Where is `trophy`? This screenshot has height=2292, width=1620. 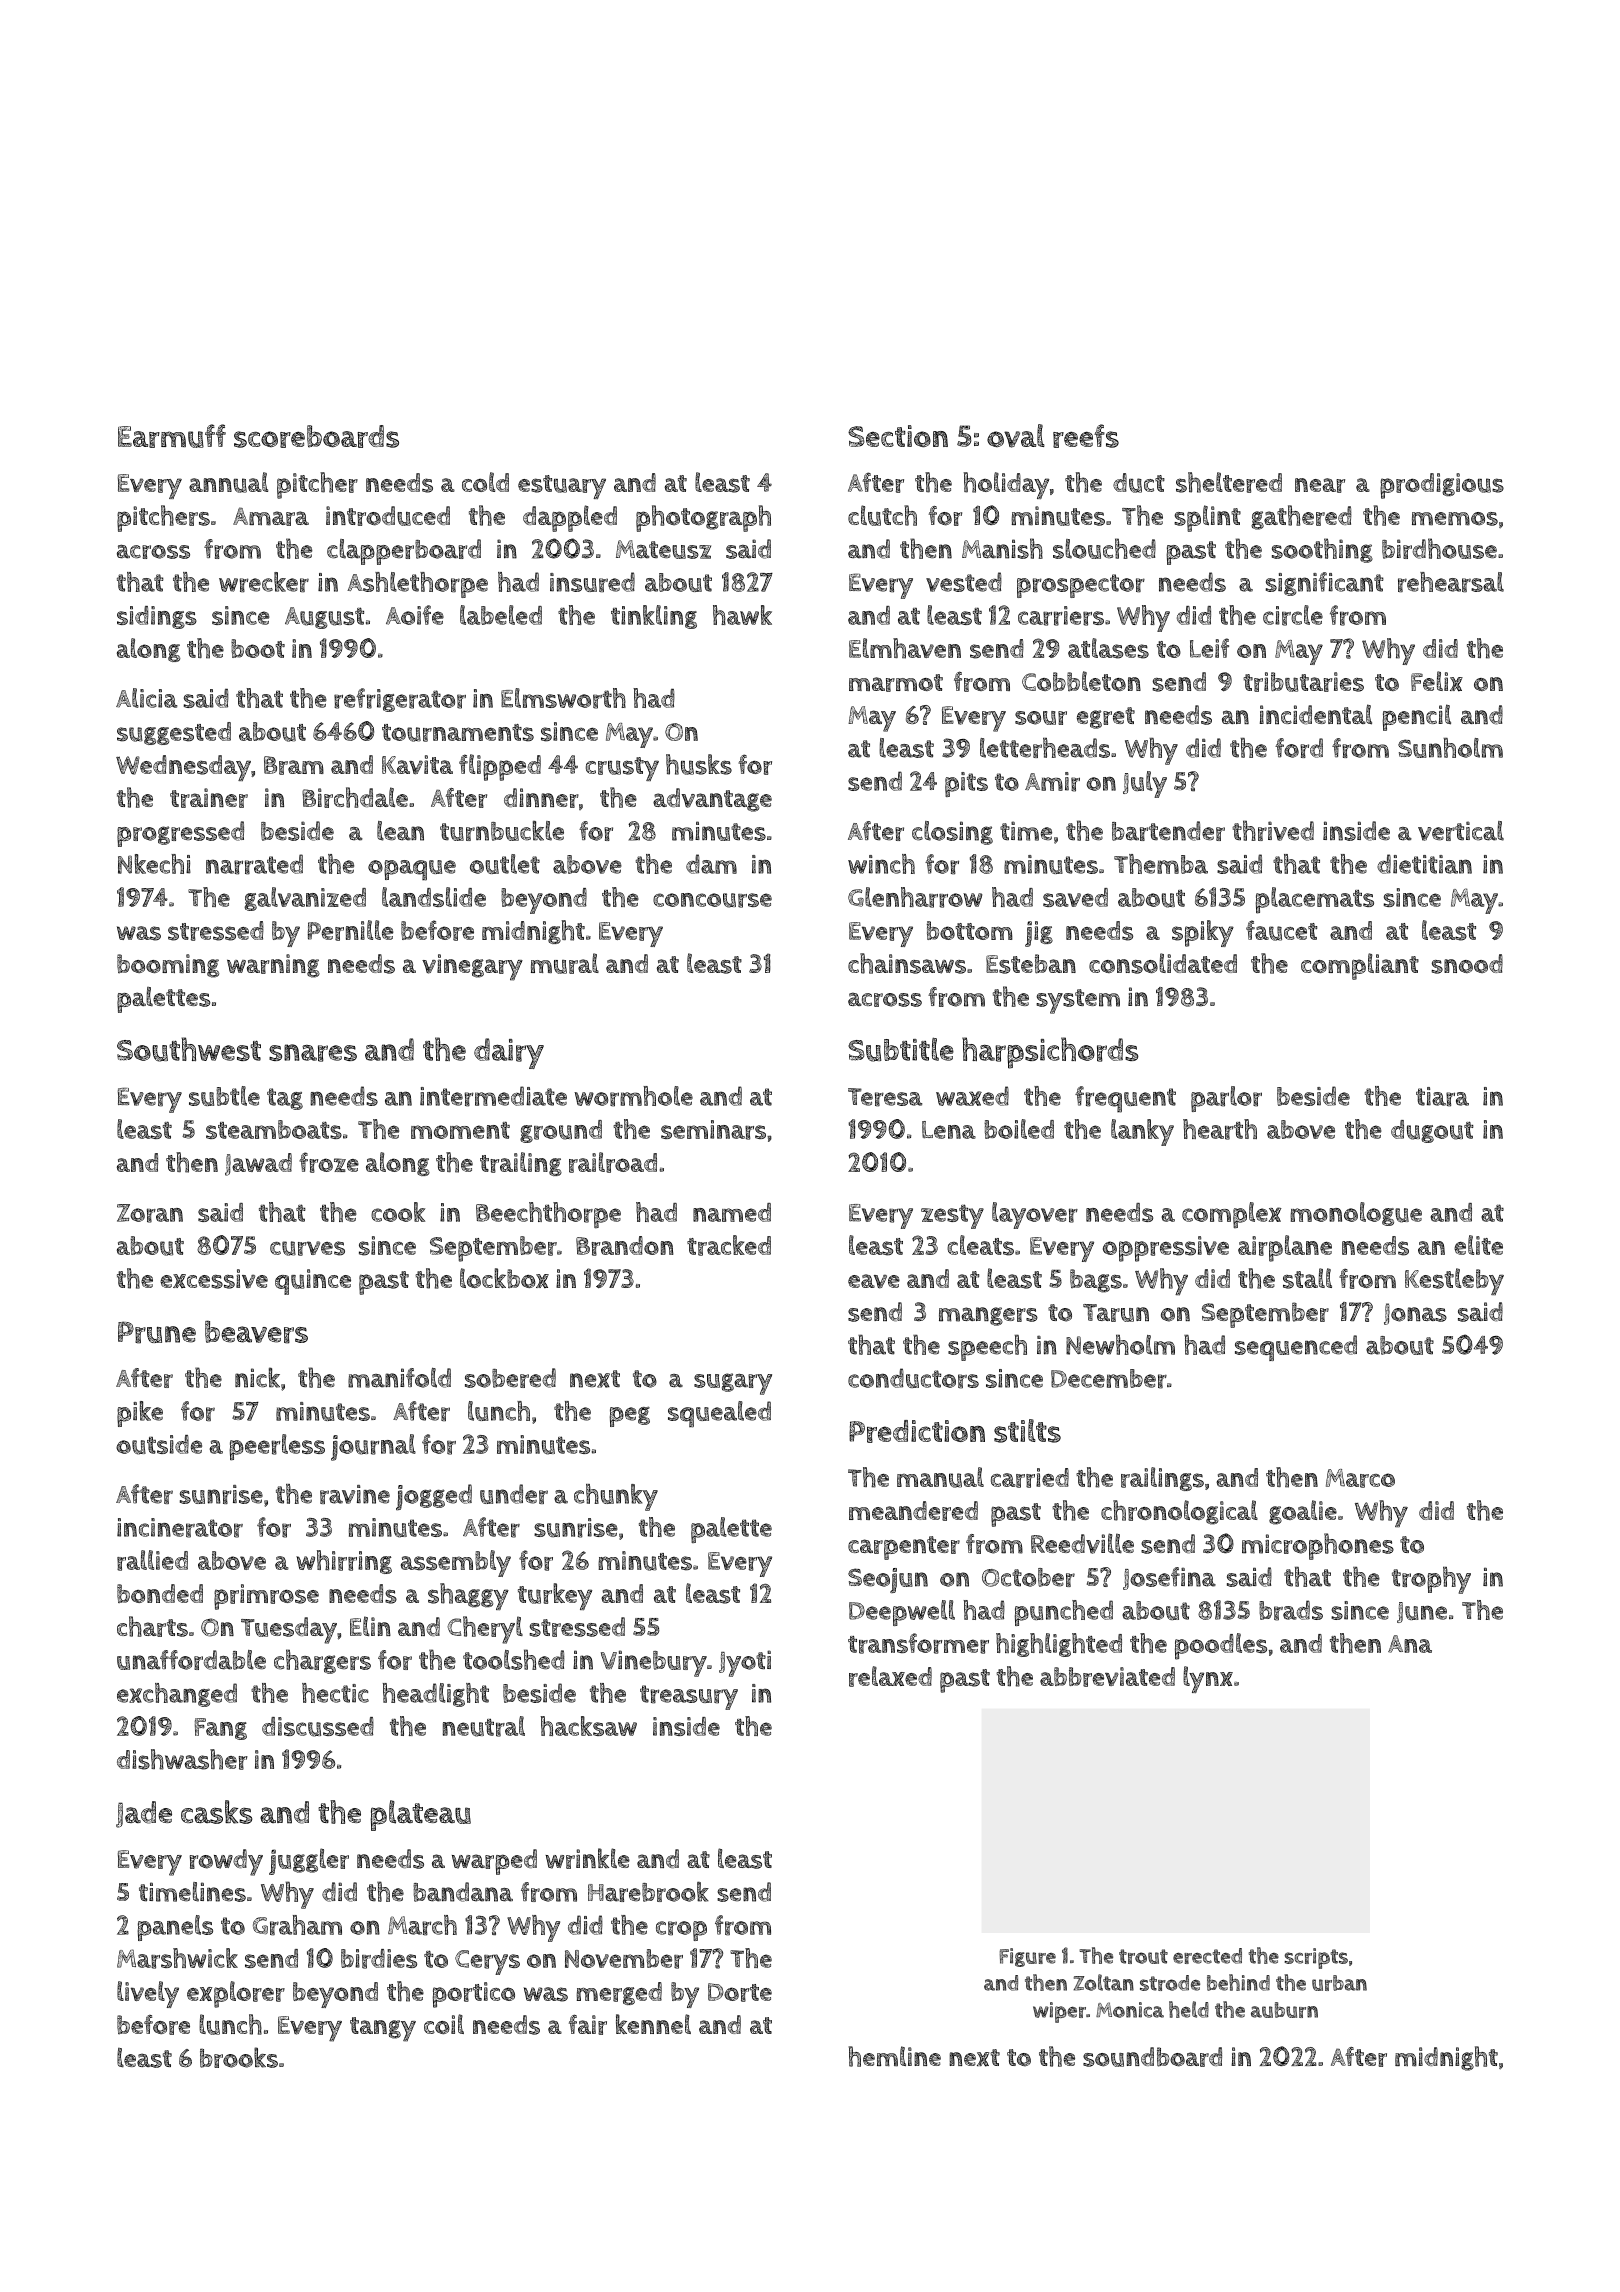
trophy is located at coordinates (1431, 1580).
